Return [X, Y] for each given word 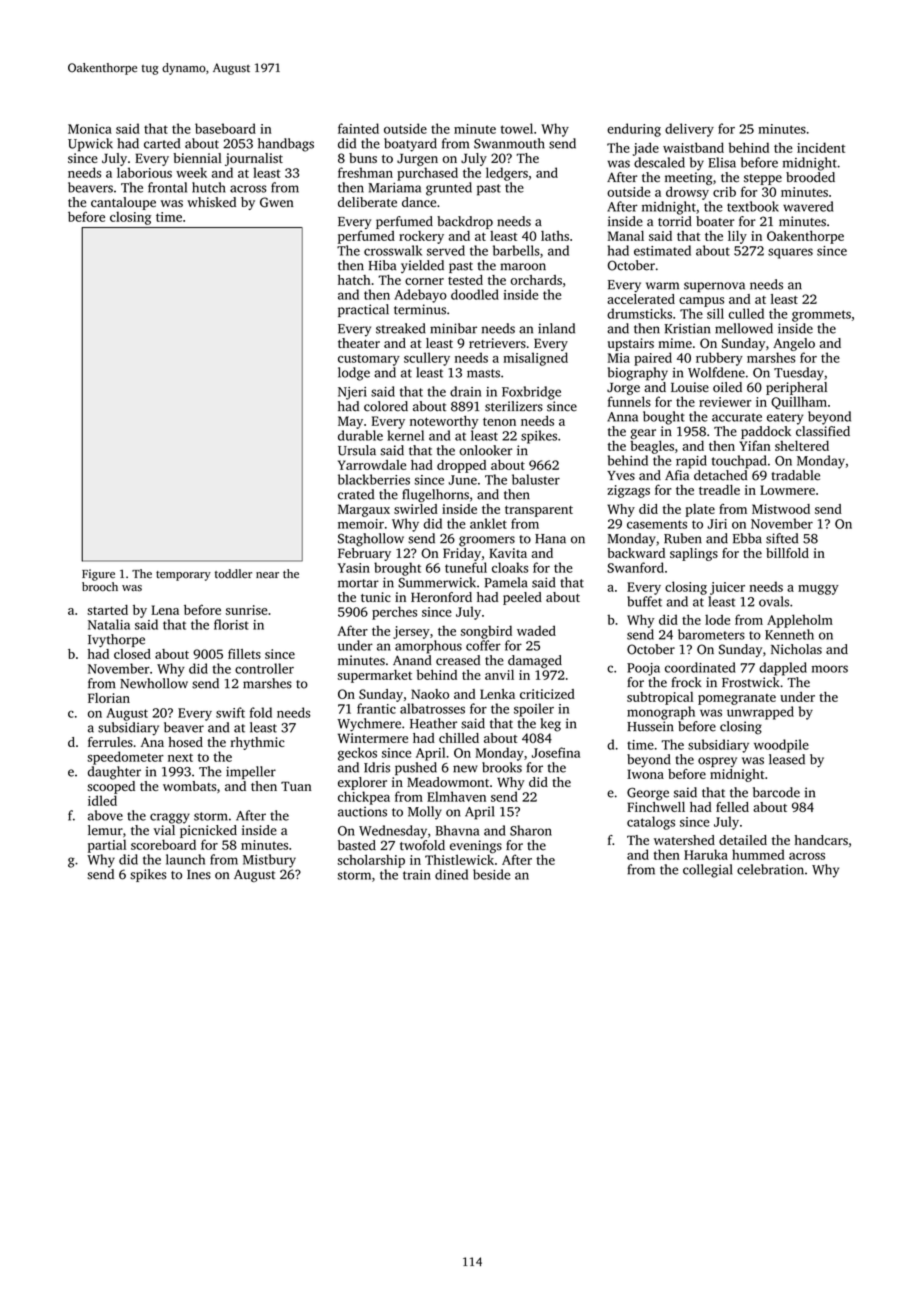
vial [164, 830]
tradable [796, 475]
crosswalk [393, 250]
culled [746, 313]
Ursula [357, 450]
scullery [427, 359]
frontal [167, 187]
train [417, 875]
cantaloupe [123, 203]
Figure [98, 575]
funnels [629, 401]
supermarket [375, 676]
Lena [165, 610]
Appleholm [800, 621]
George [648, 794]
